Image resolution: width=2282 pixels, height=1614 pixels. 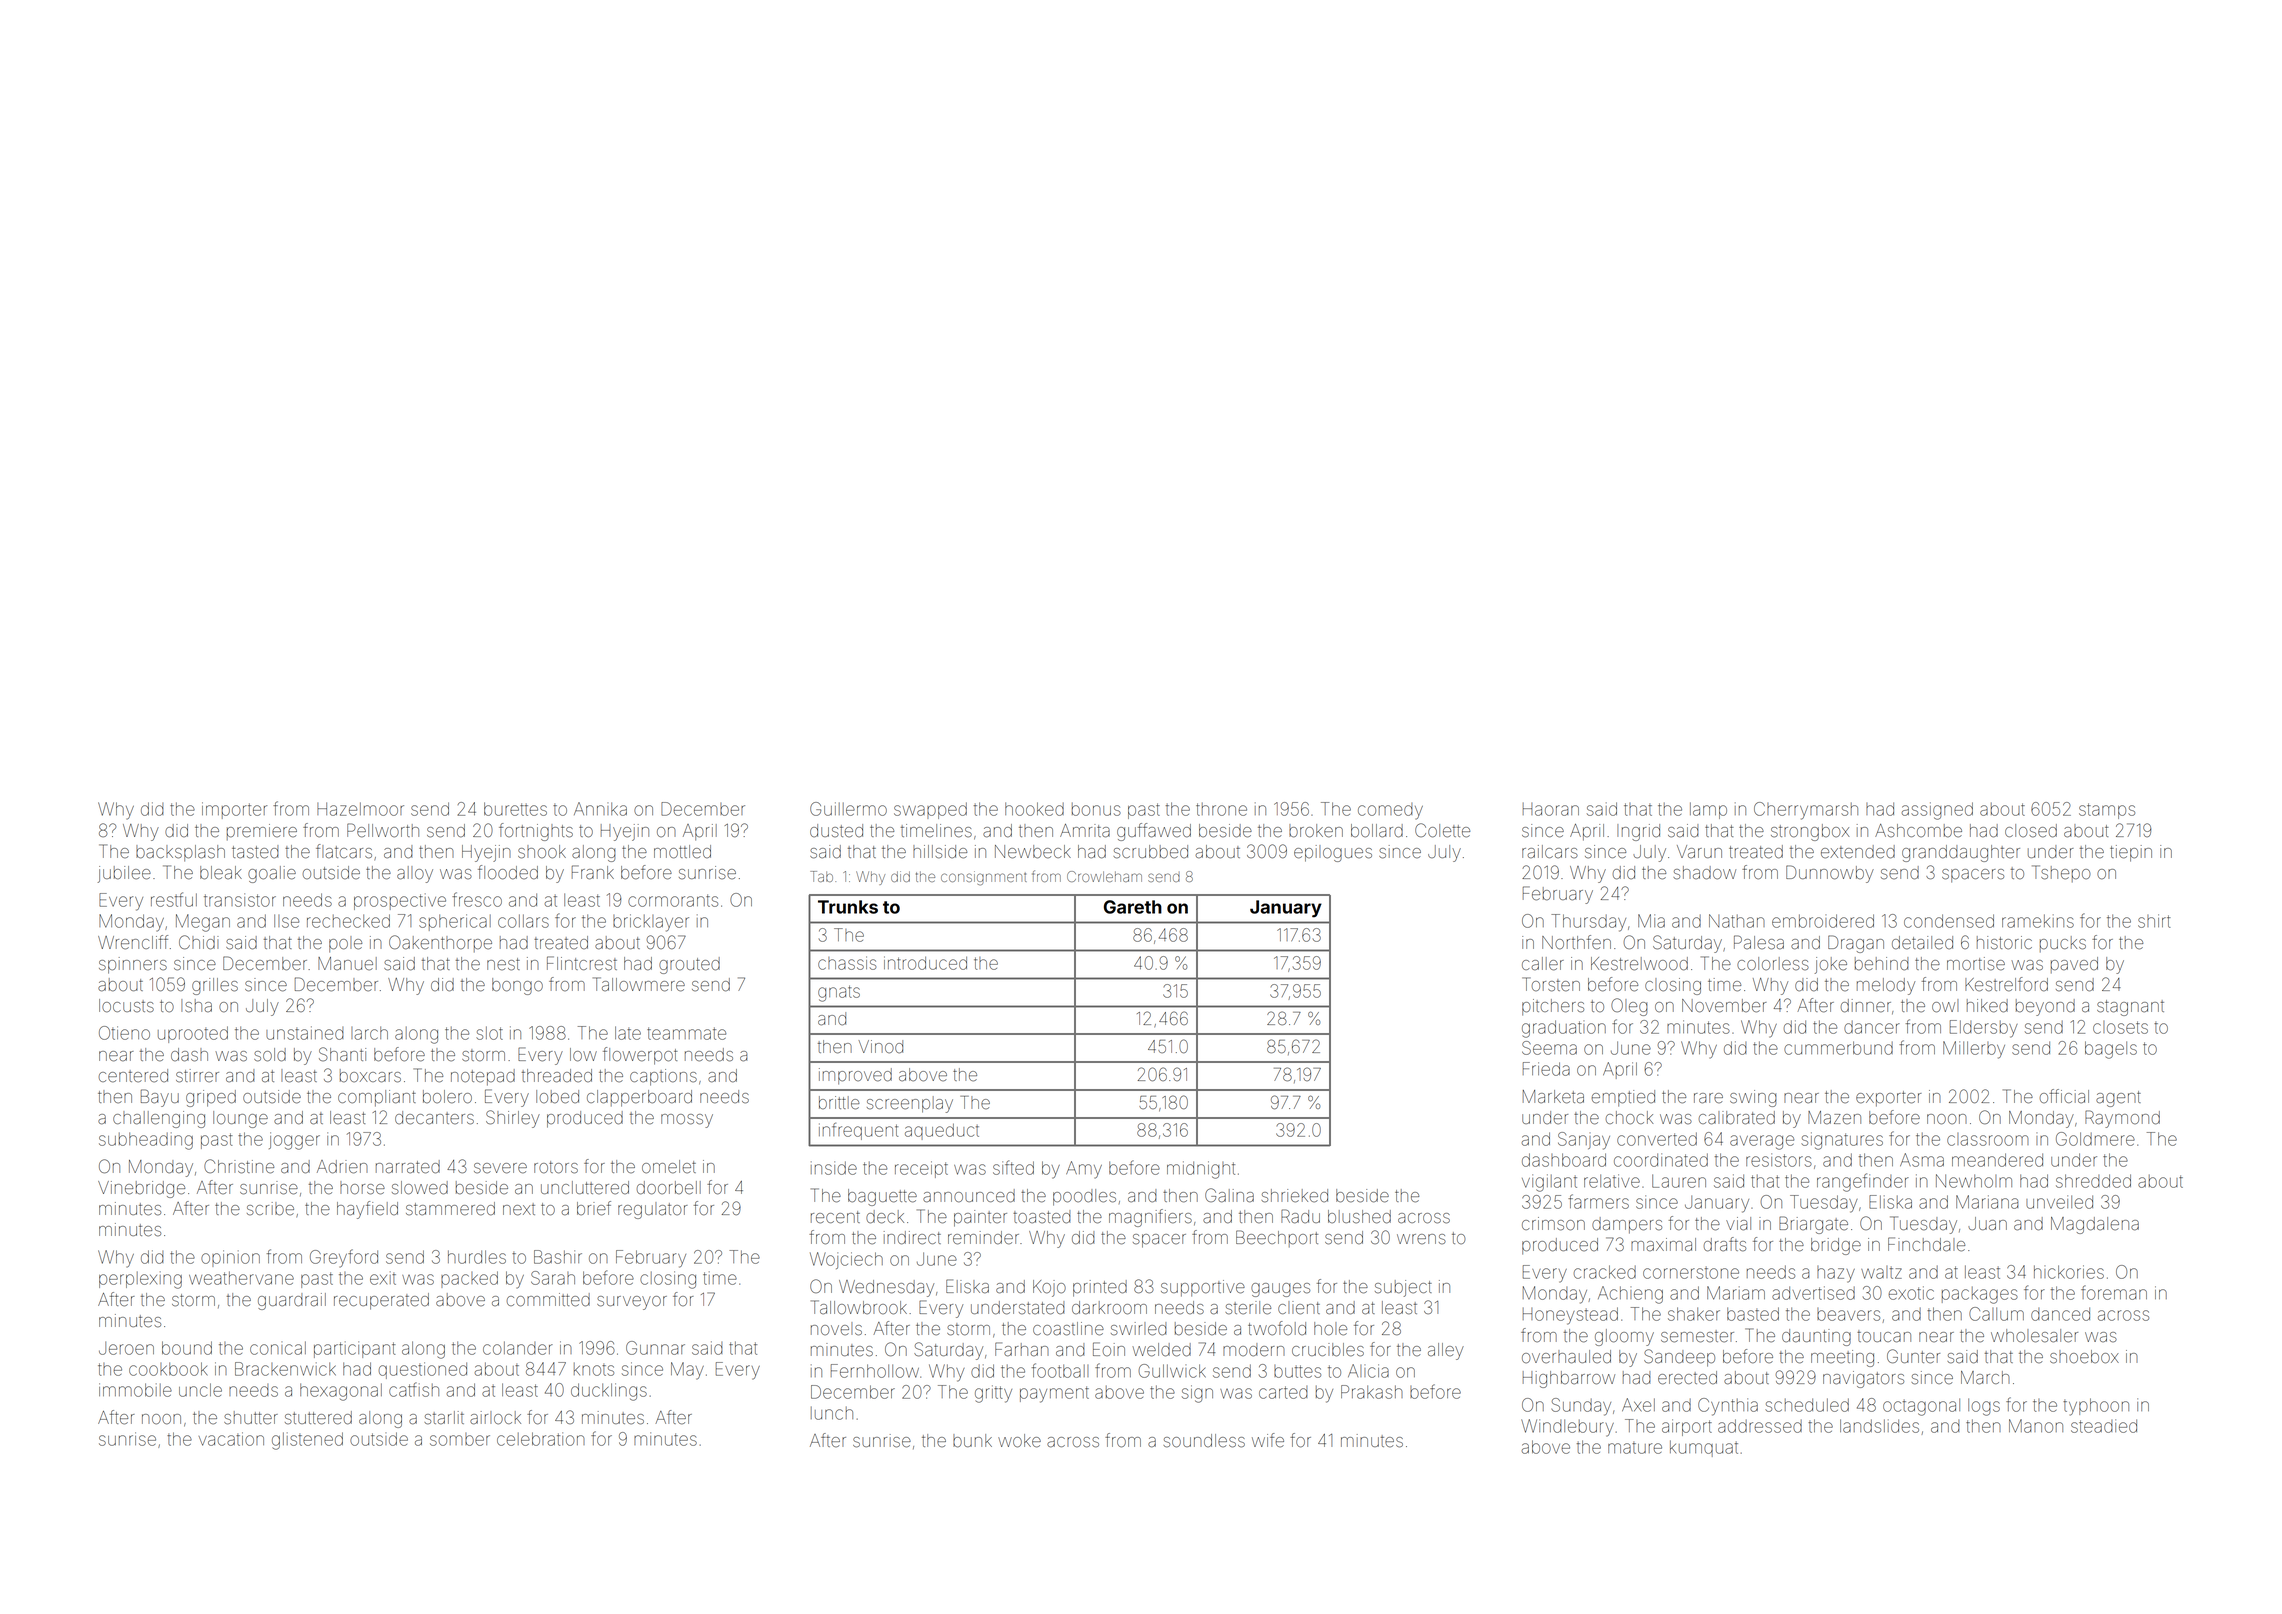 I want to click on alloy, so click(x=415, y=874).
